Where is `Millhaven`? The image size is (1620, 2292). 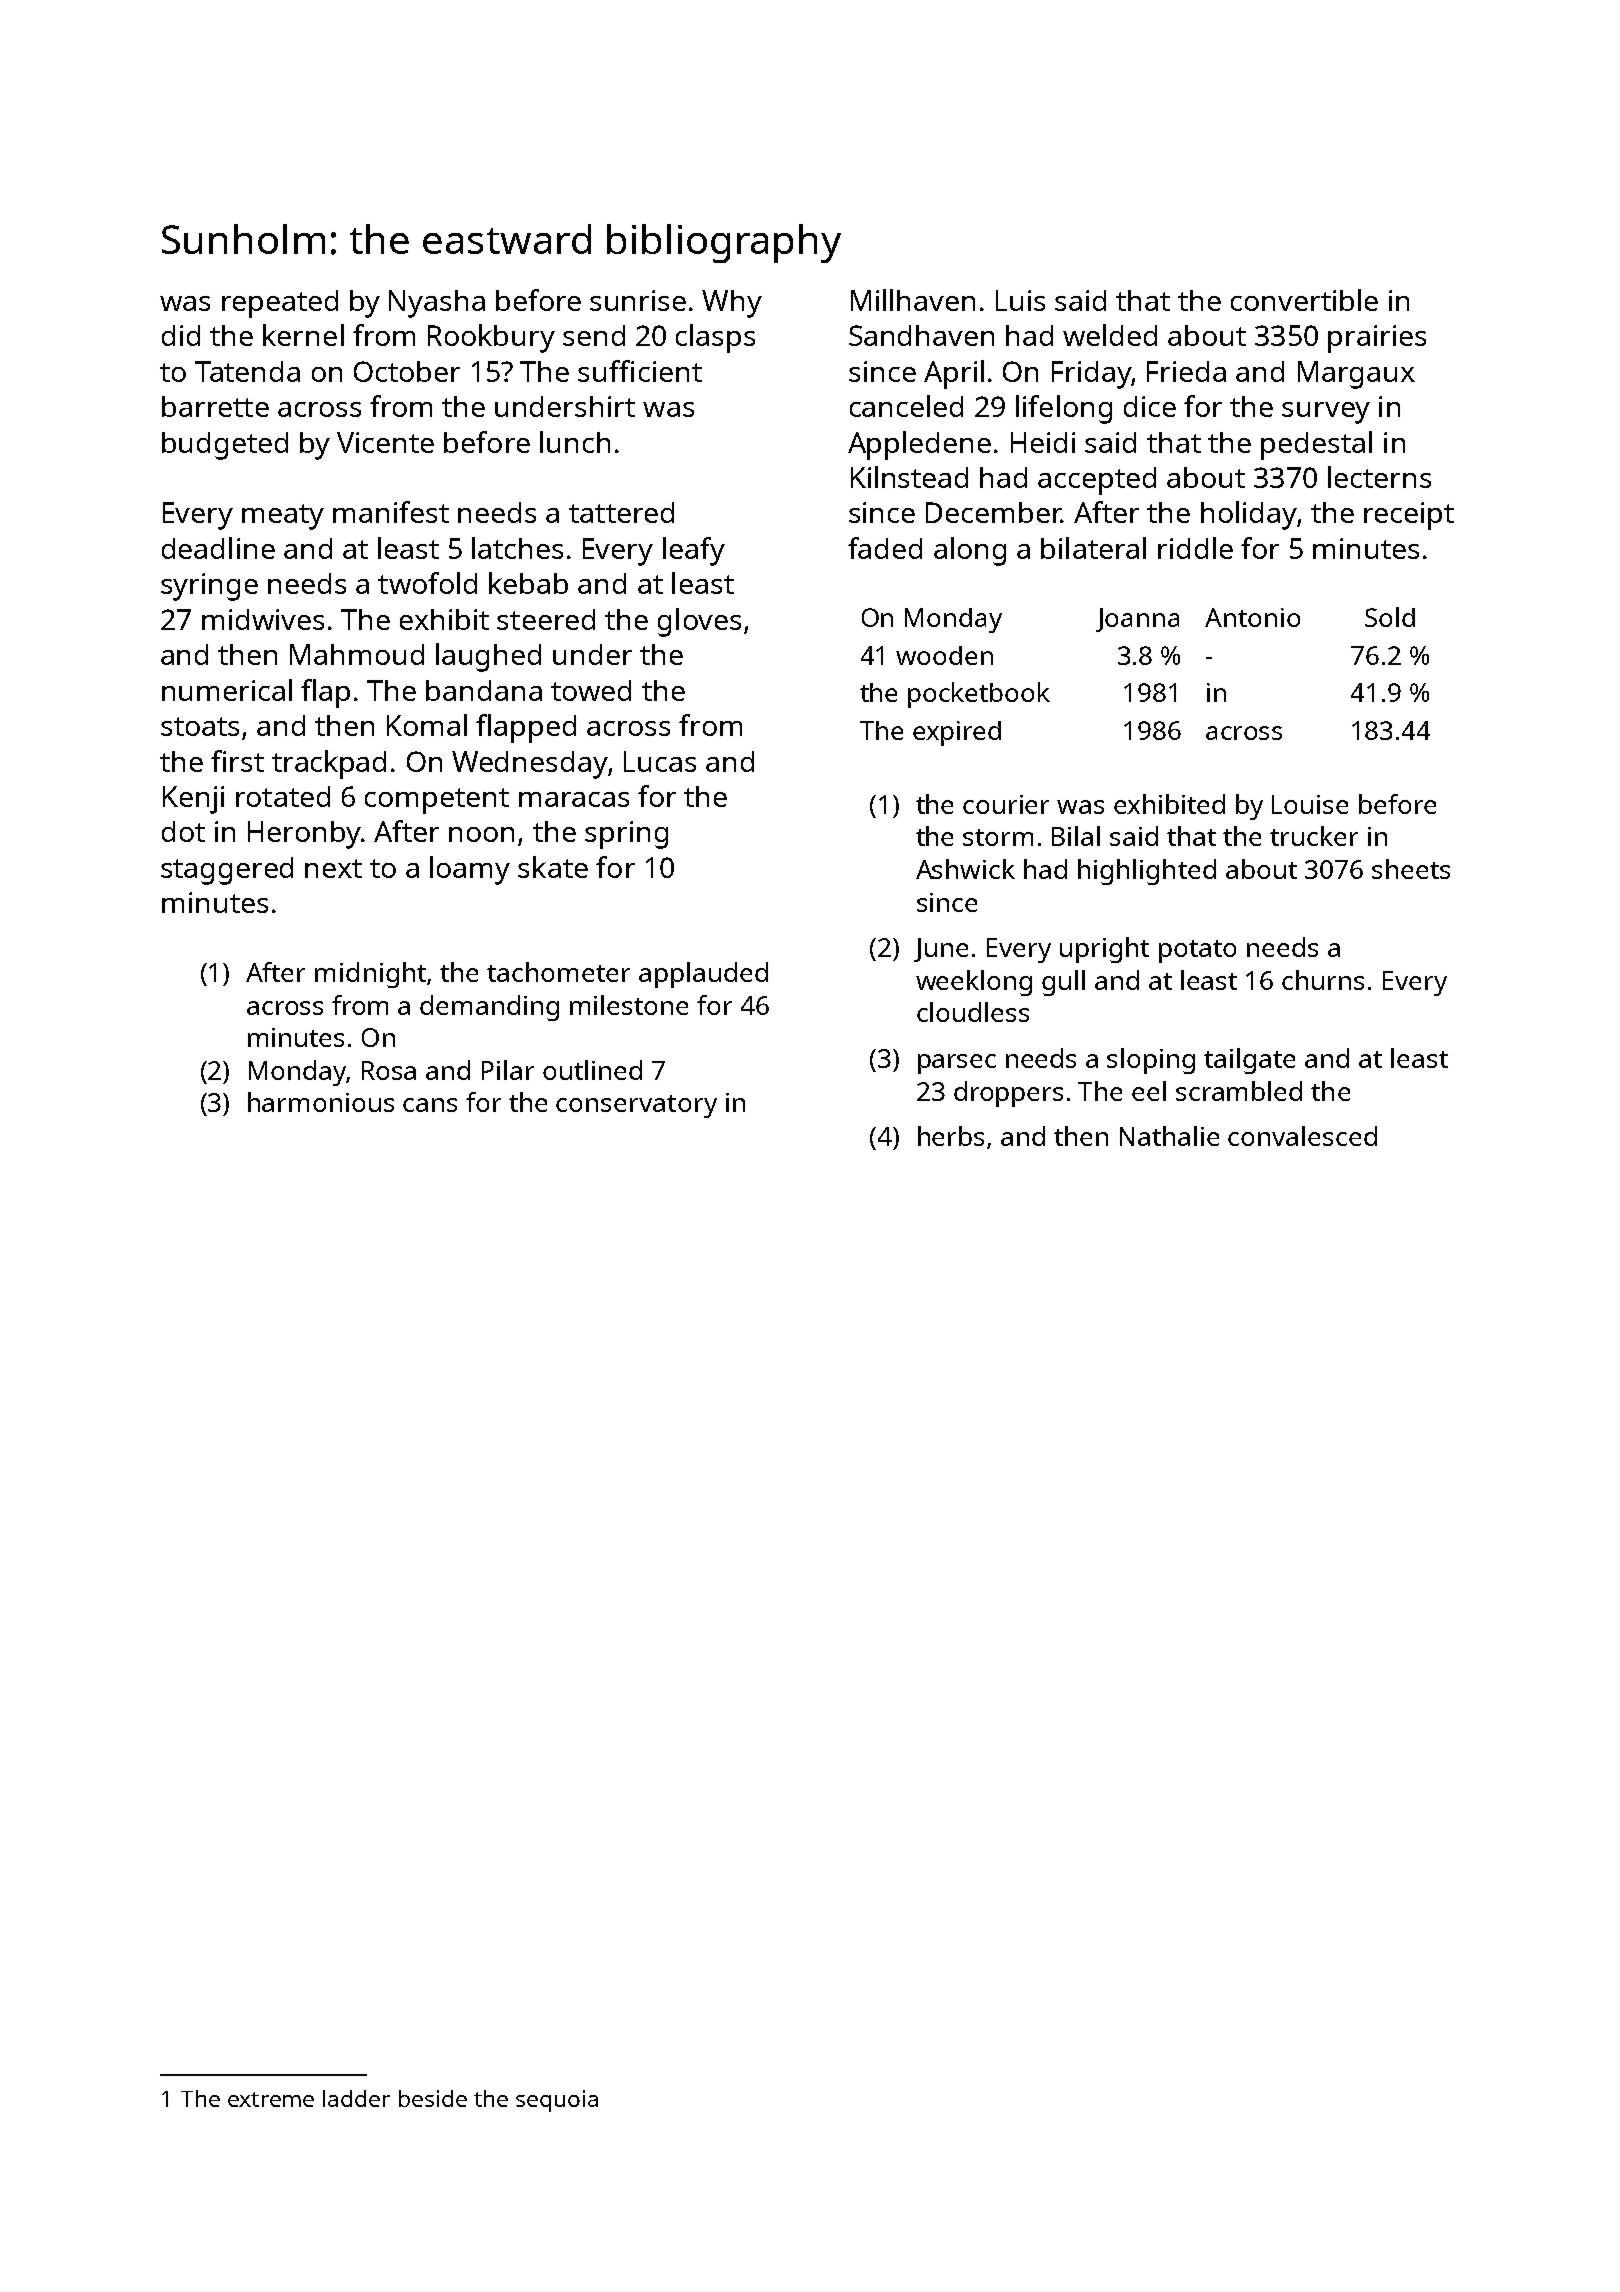
Millhaven is located at coordinates (913, 300).
